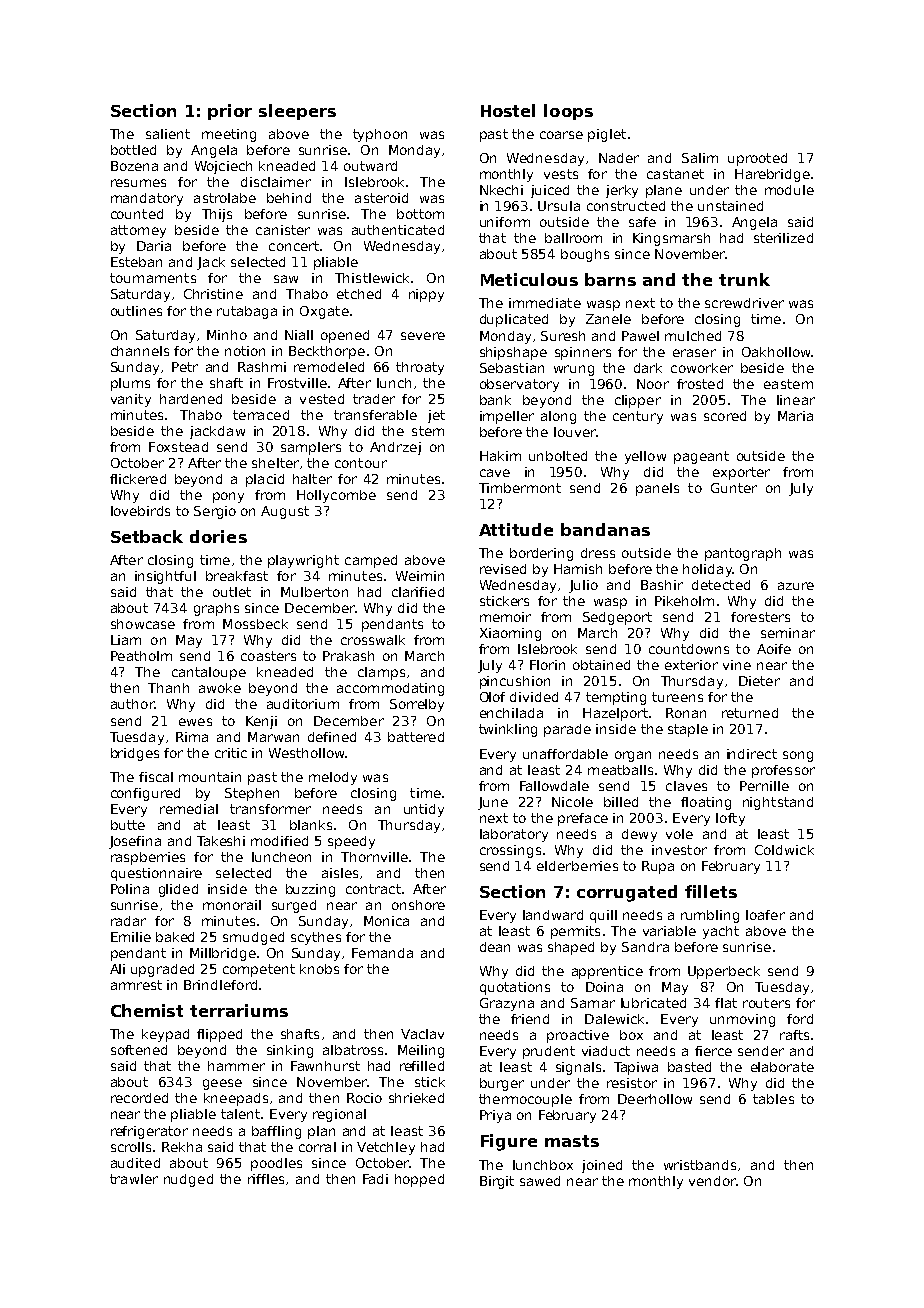 The image size is (924, 1308). I want to click on Sebastian, so click(512, 368).
